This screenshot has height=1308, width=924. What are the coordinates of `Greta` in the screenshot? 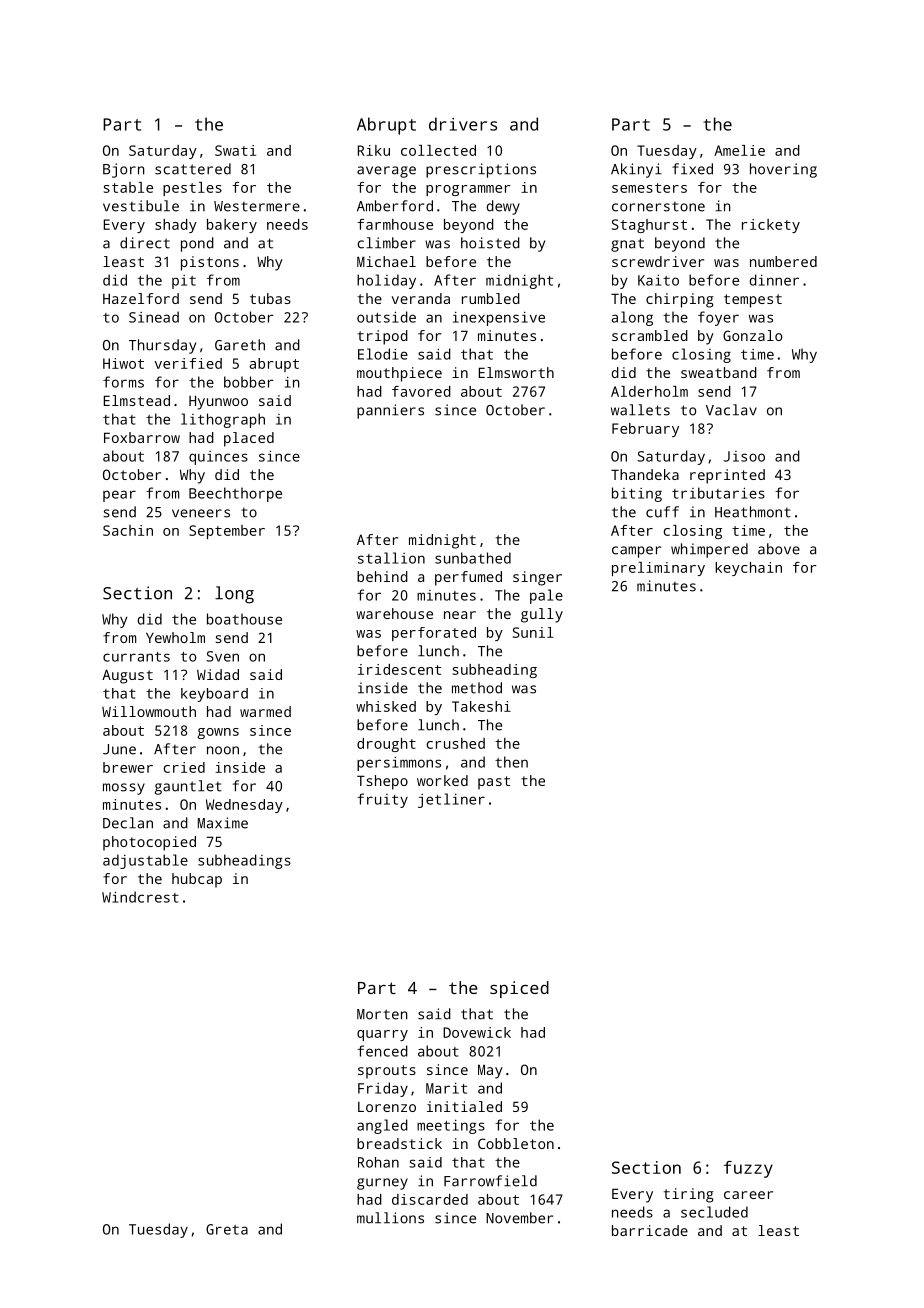 It's located at (227, 1229).
